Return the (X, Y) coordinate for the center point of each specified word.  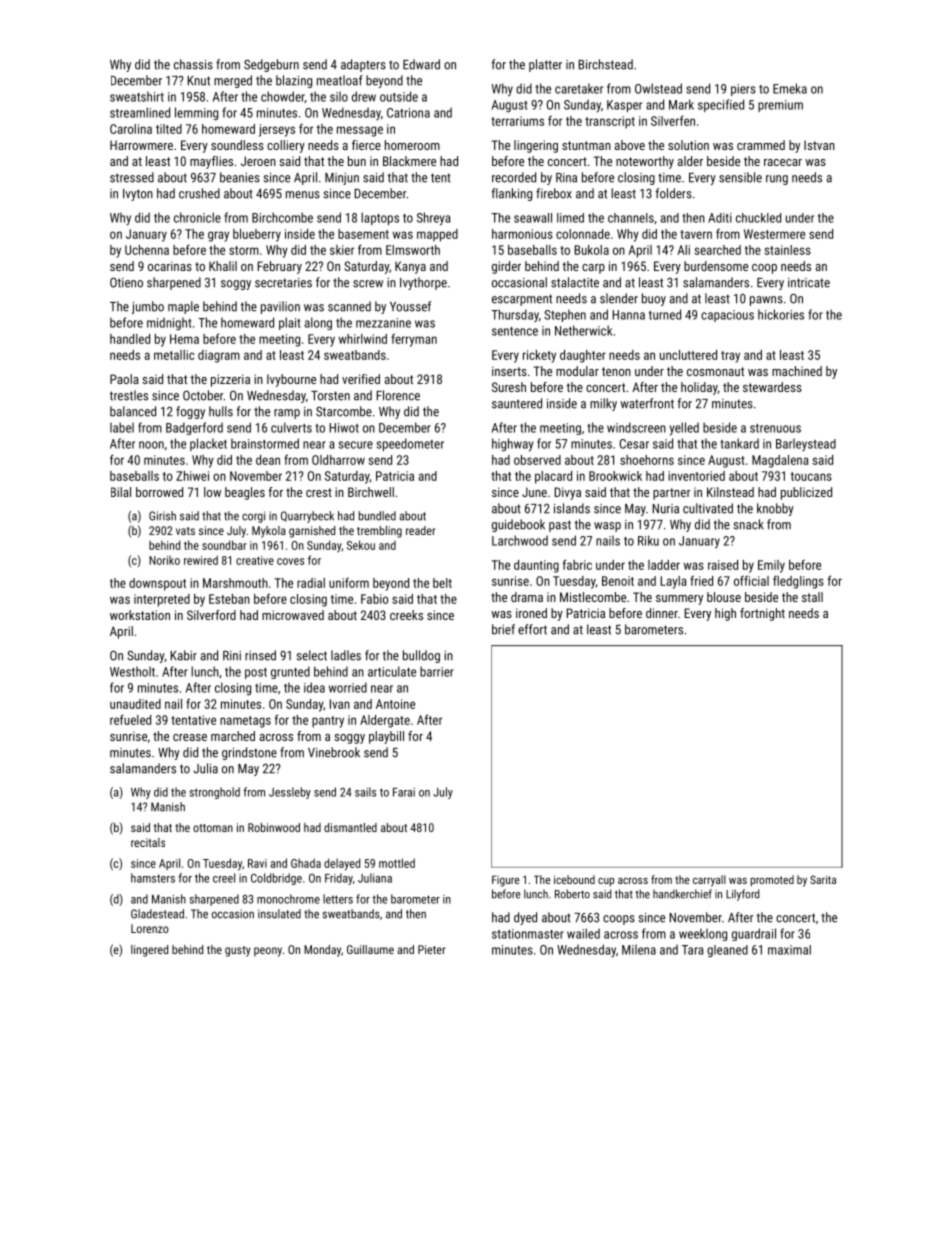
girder (506, 267)
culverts (291, 427)
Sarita (823, 879)
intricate (809, 283)
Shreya (433, 219)
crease (190, 737)
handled (130, 339)
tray (730, 357)
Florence (398, 395)
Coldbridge (276, 879)
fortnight (762, 614)
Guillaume (370, 949)
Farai (404, 792)
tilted (169, 129)
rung (777, 180)
